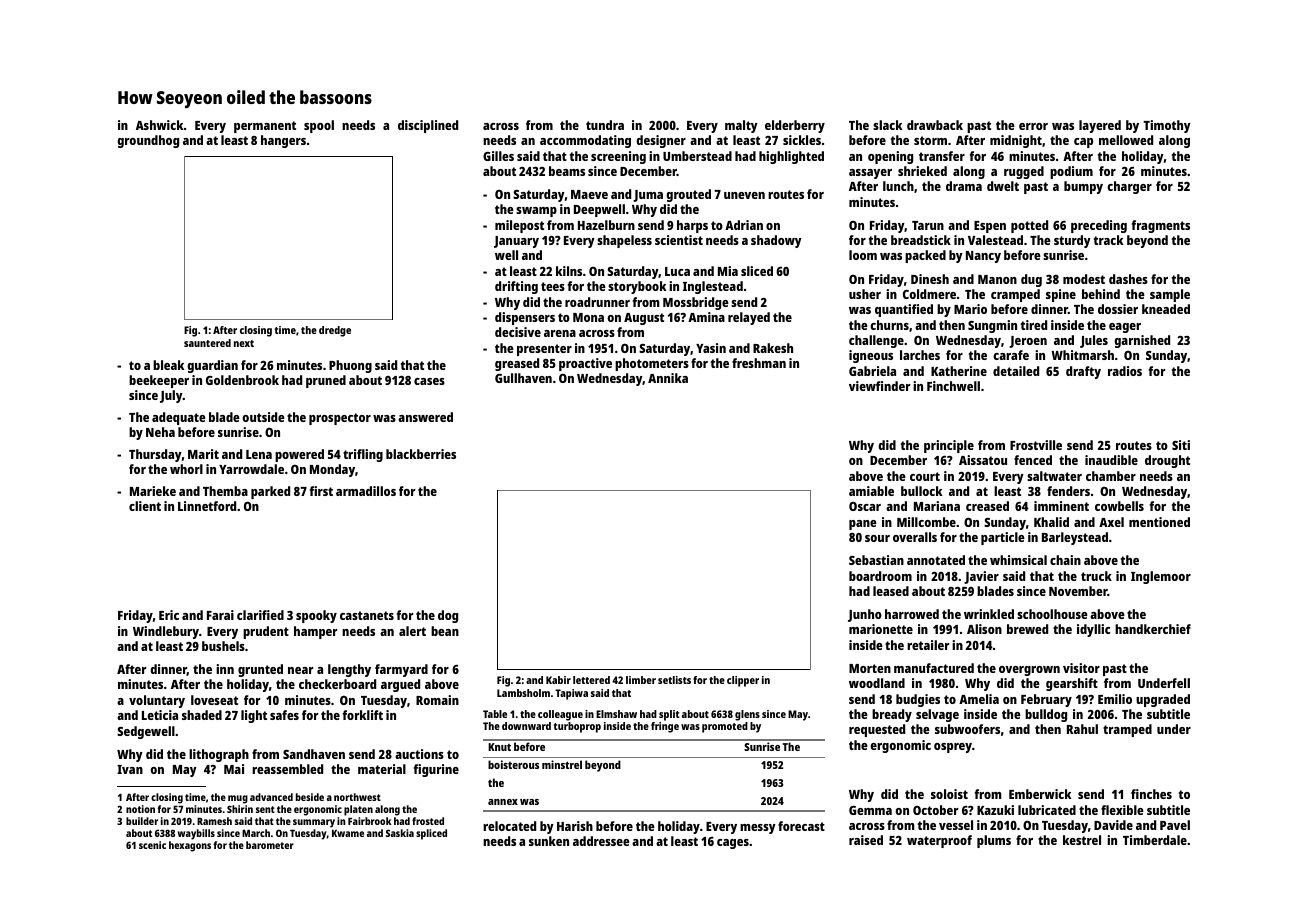  What do you see at coordinates (744, 195) in the document?
I see `uneven` at bounding box center [744, 195].
